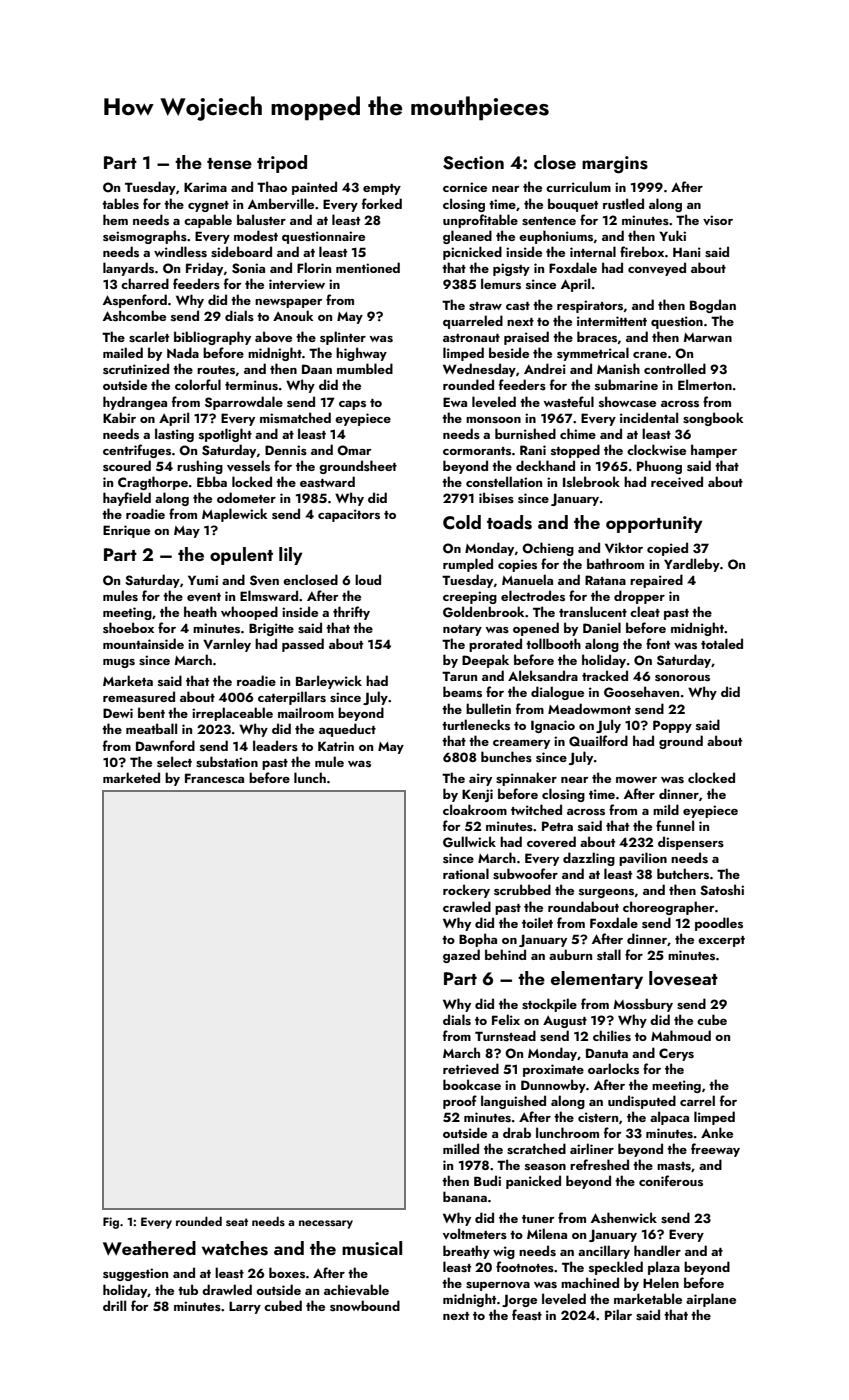 The image size is (849, 1400). What do you see at coordinates (615, 165) in the page?
I see `margins` at bounding box center [615, 165].
